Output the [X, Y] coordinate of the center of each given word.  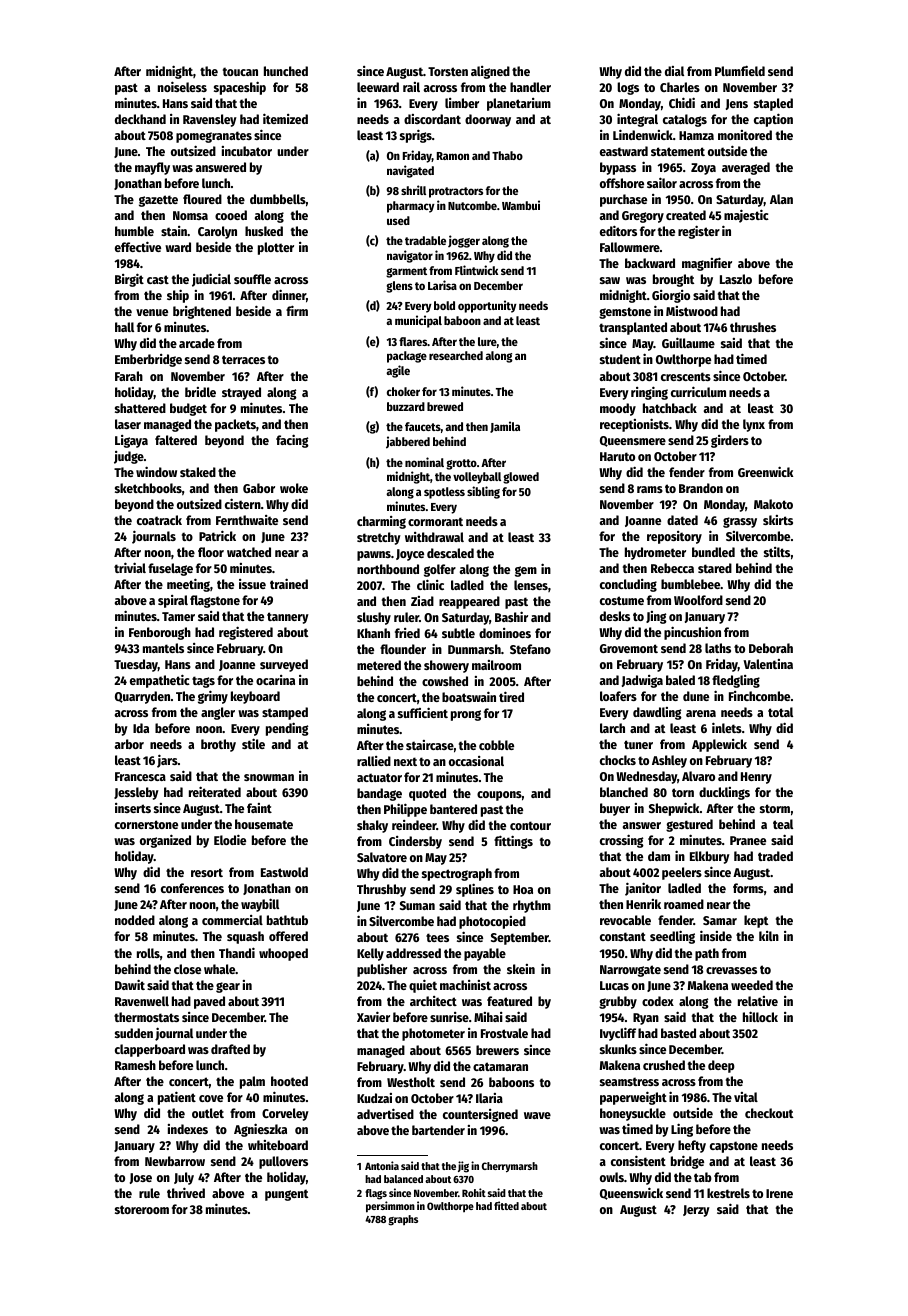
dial [674, 71]
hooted [289, 1081]
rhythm [532, 906]
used [398, 220]
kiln [769, 936]
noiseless [182, 86]
